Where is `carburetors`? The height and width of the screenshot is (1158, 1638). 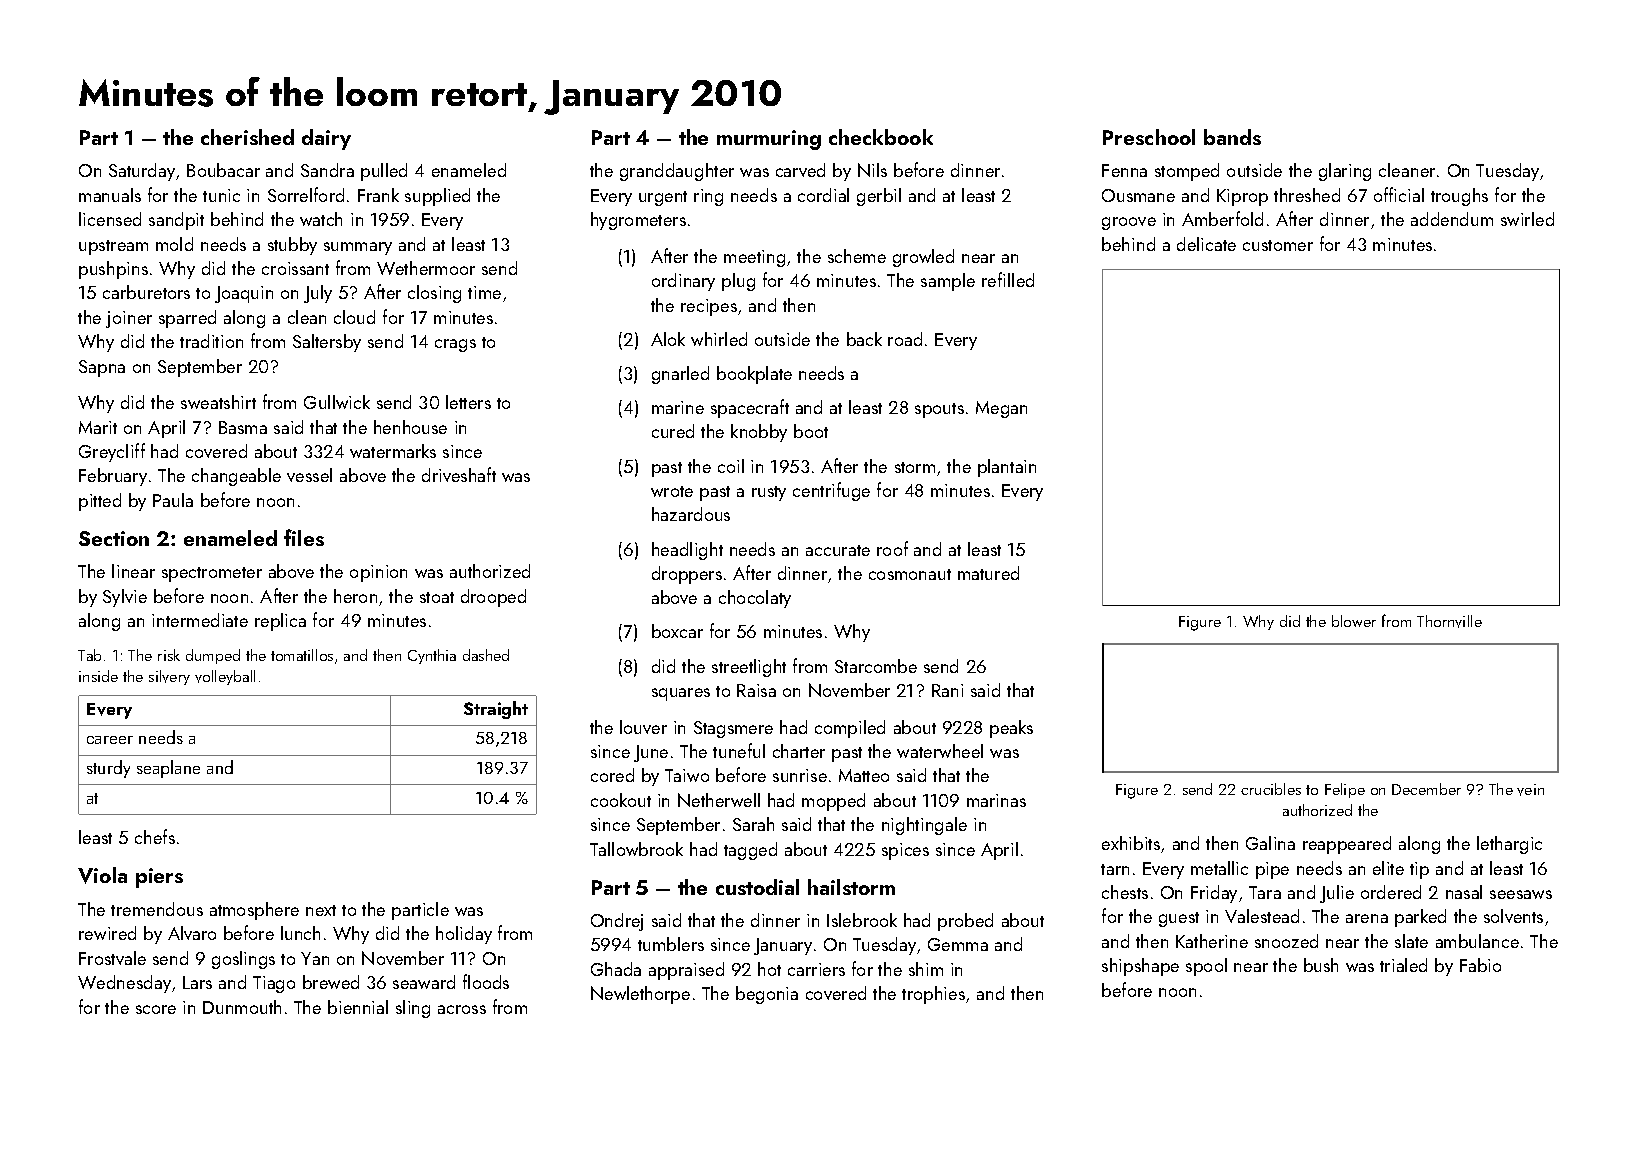
carburetors is located at coordinates (146, 292).
